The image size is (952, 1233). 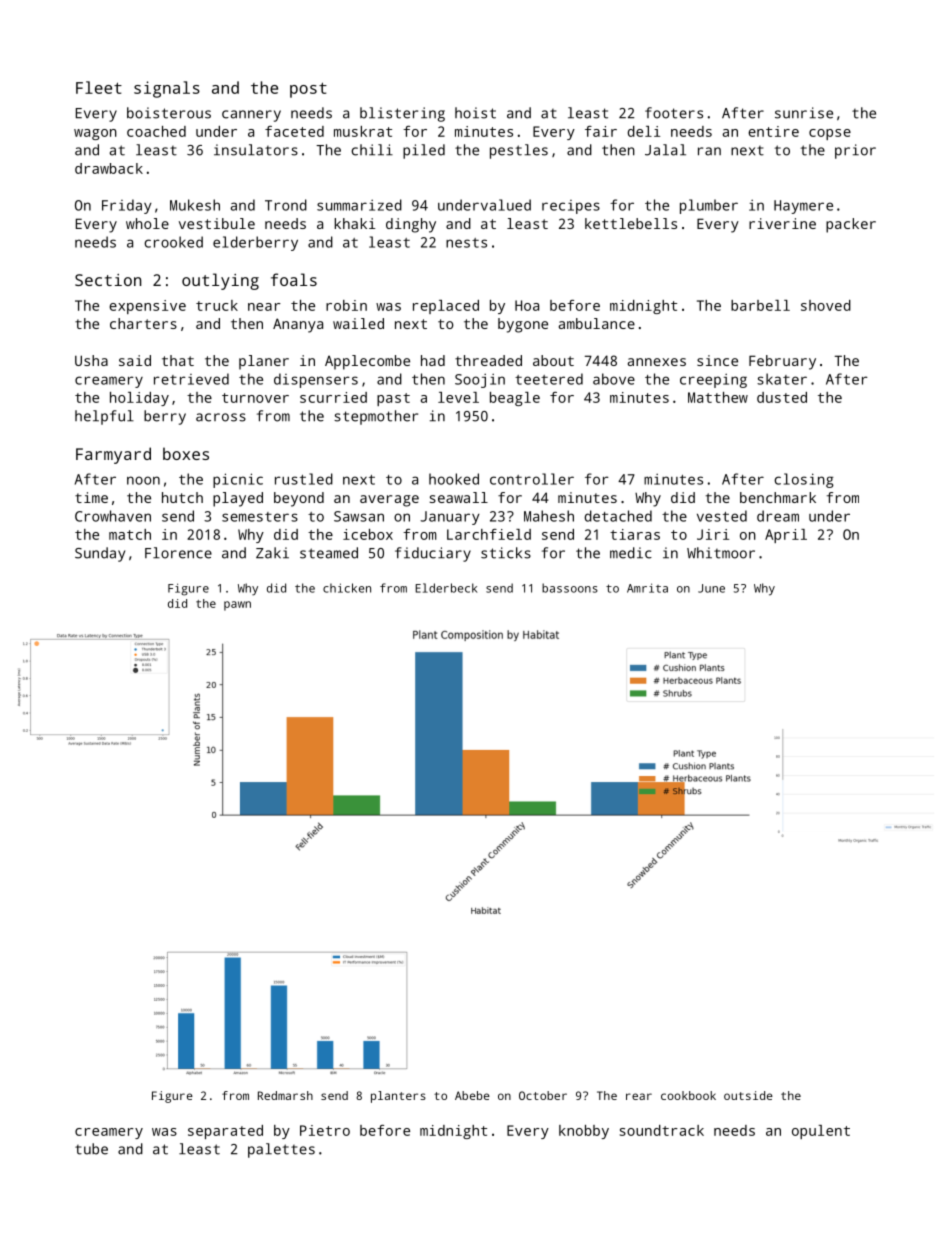 I want to click on palettes, so click(x=281, y=1150).
